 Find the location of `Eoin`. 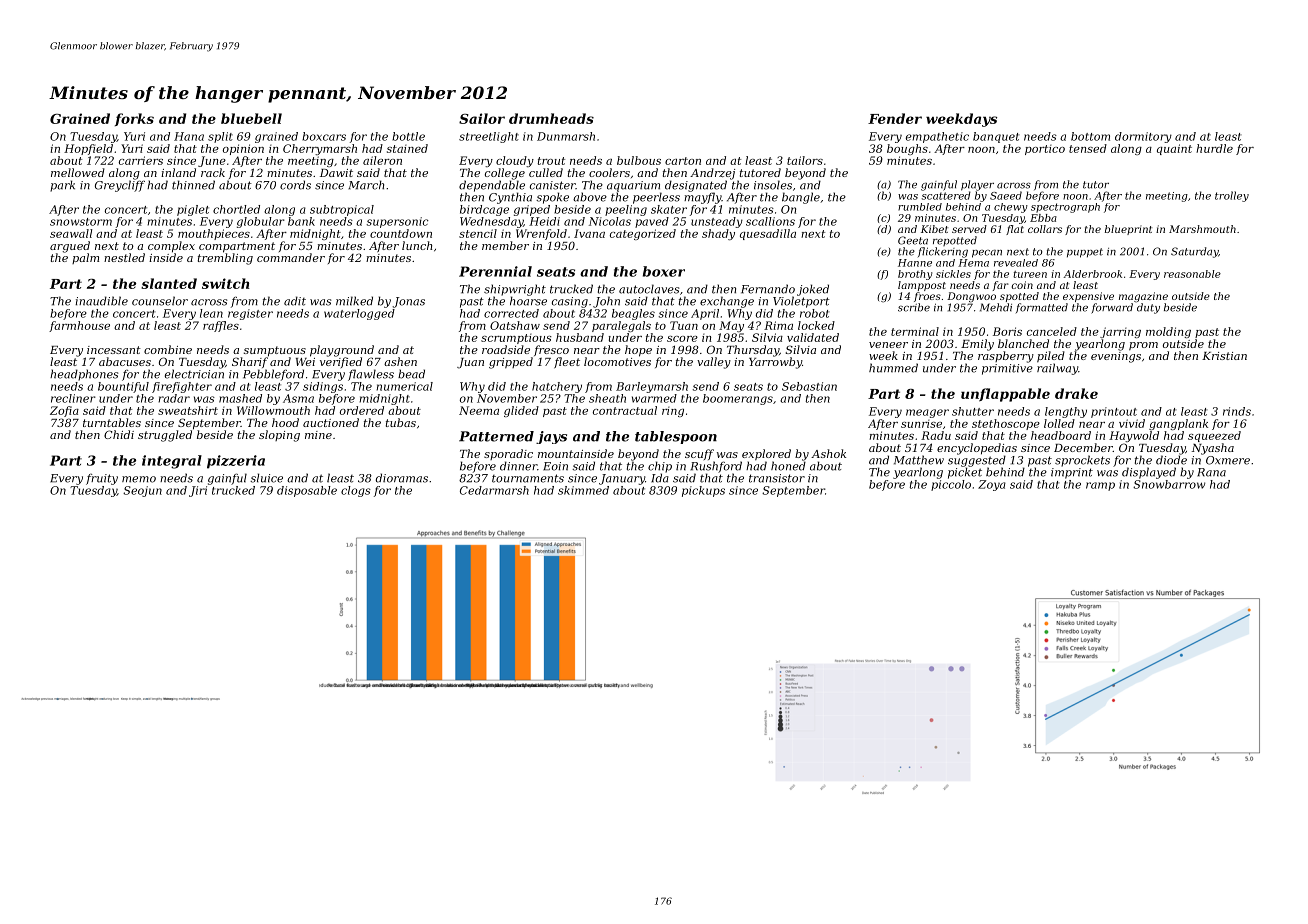

Eoin is located at coordinates (555, 466).
